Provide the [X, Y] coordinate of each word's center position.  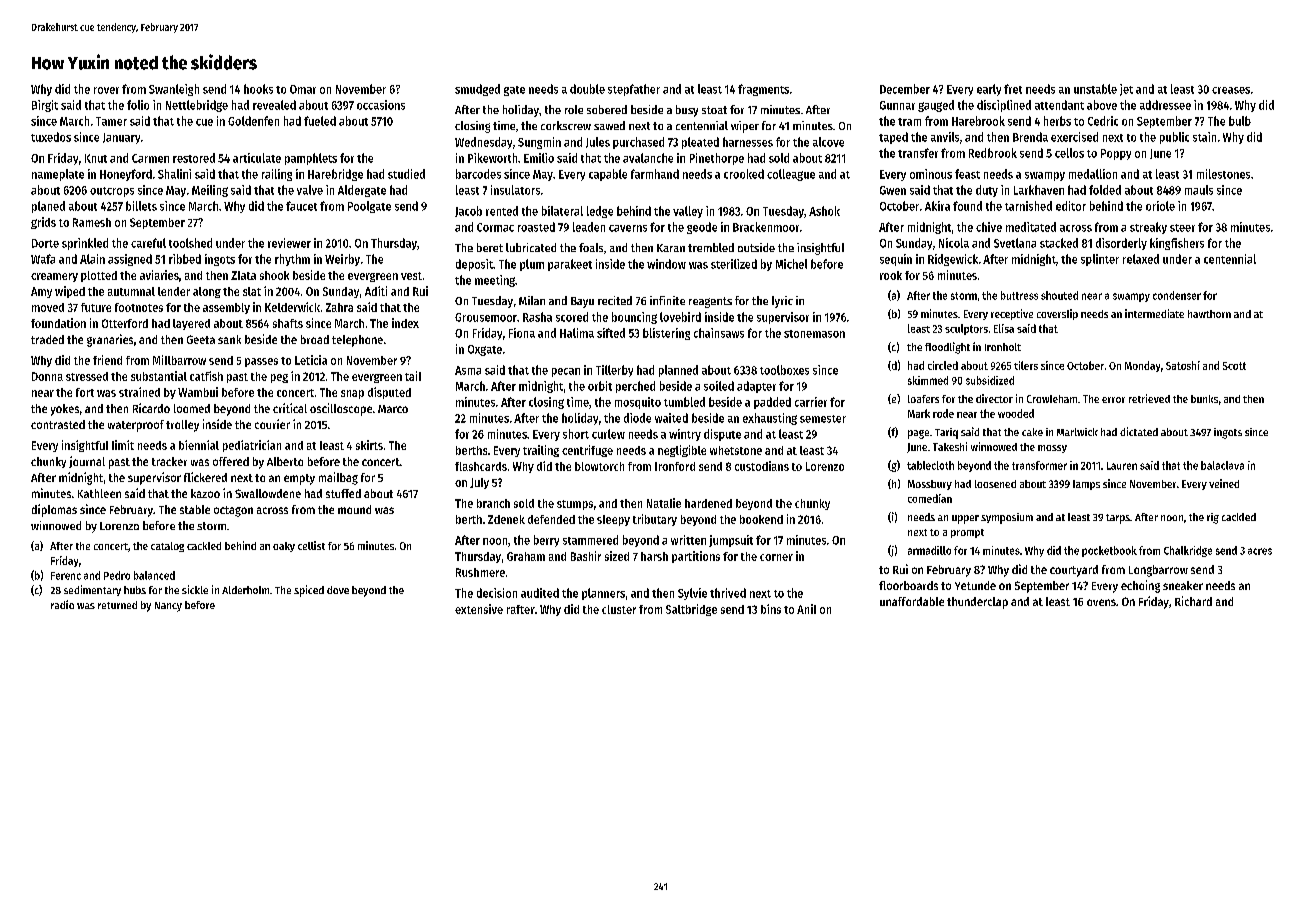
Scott [1234, 366]
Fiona [522, 333]
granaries [110, 340]
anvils [945, 137]
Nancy [168, 607]
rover [106, 90]
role [574, 109]
